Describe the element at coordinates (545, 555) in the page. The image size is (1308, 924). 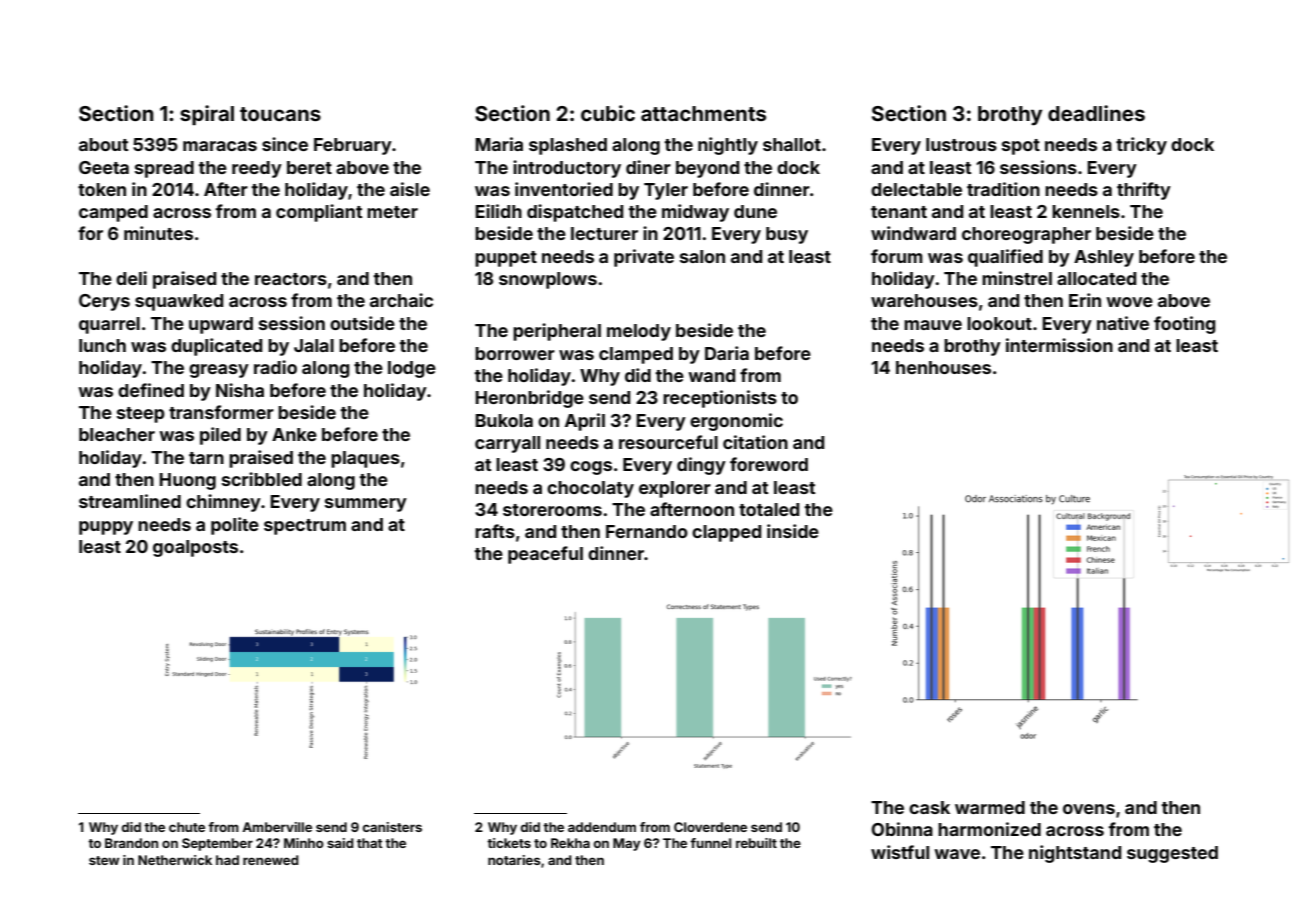
I see `peaceful` at that location.
